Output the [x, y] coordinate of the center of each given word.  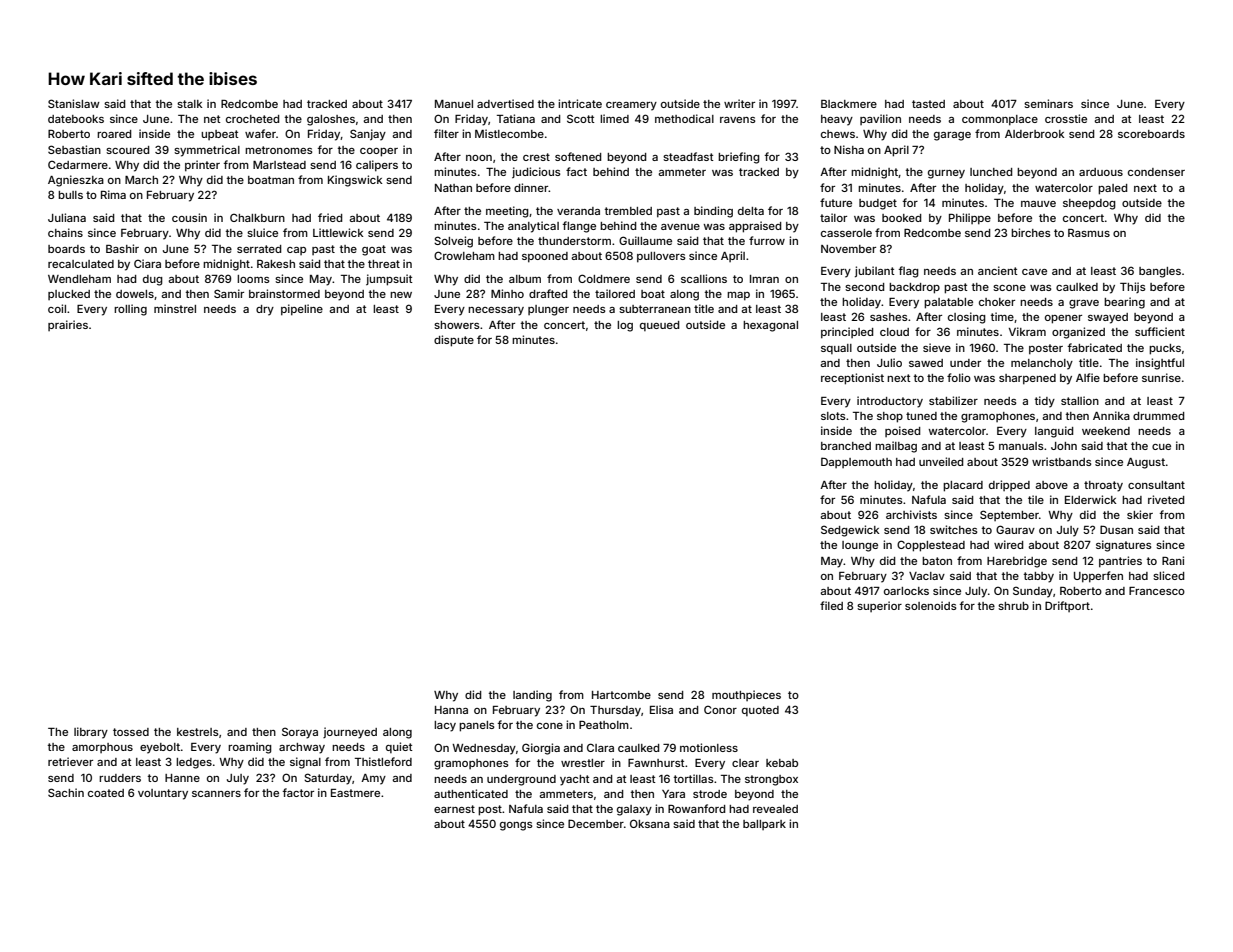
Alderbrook [1035, 134]
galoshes [331, 120]
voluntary [163, 794]
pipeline [302, 310]
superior [879, 606]
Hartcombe [621, 695]
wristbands [1062, 461]
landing [532, 696]
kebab [782, 763]
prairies [68, 325]
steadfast [688, 156]
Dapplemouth [856, 462]
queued [659, 326]
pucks [1165, 349]
